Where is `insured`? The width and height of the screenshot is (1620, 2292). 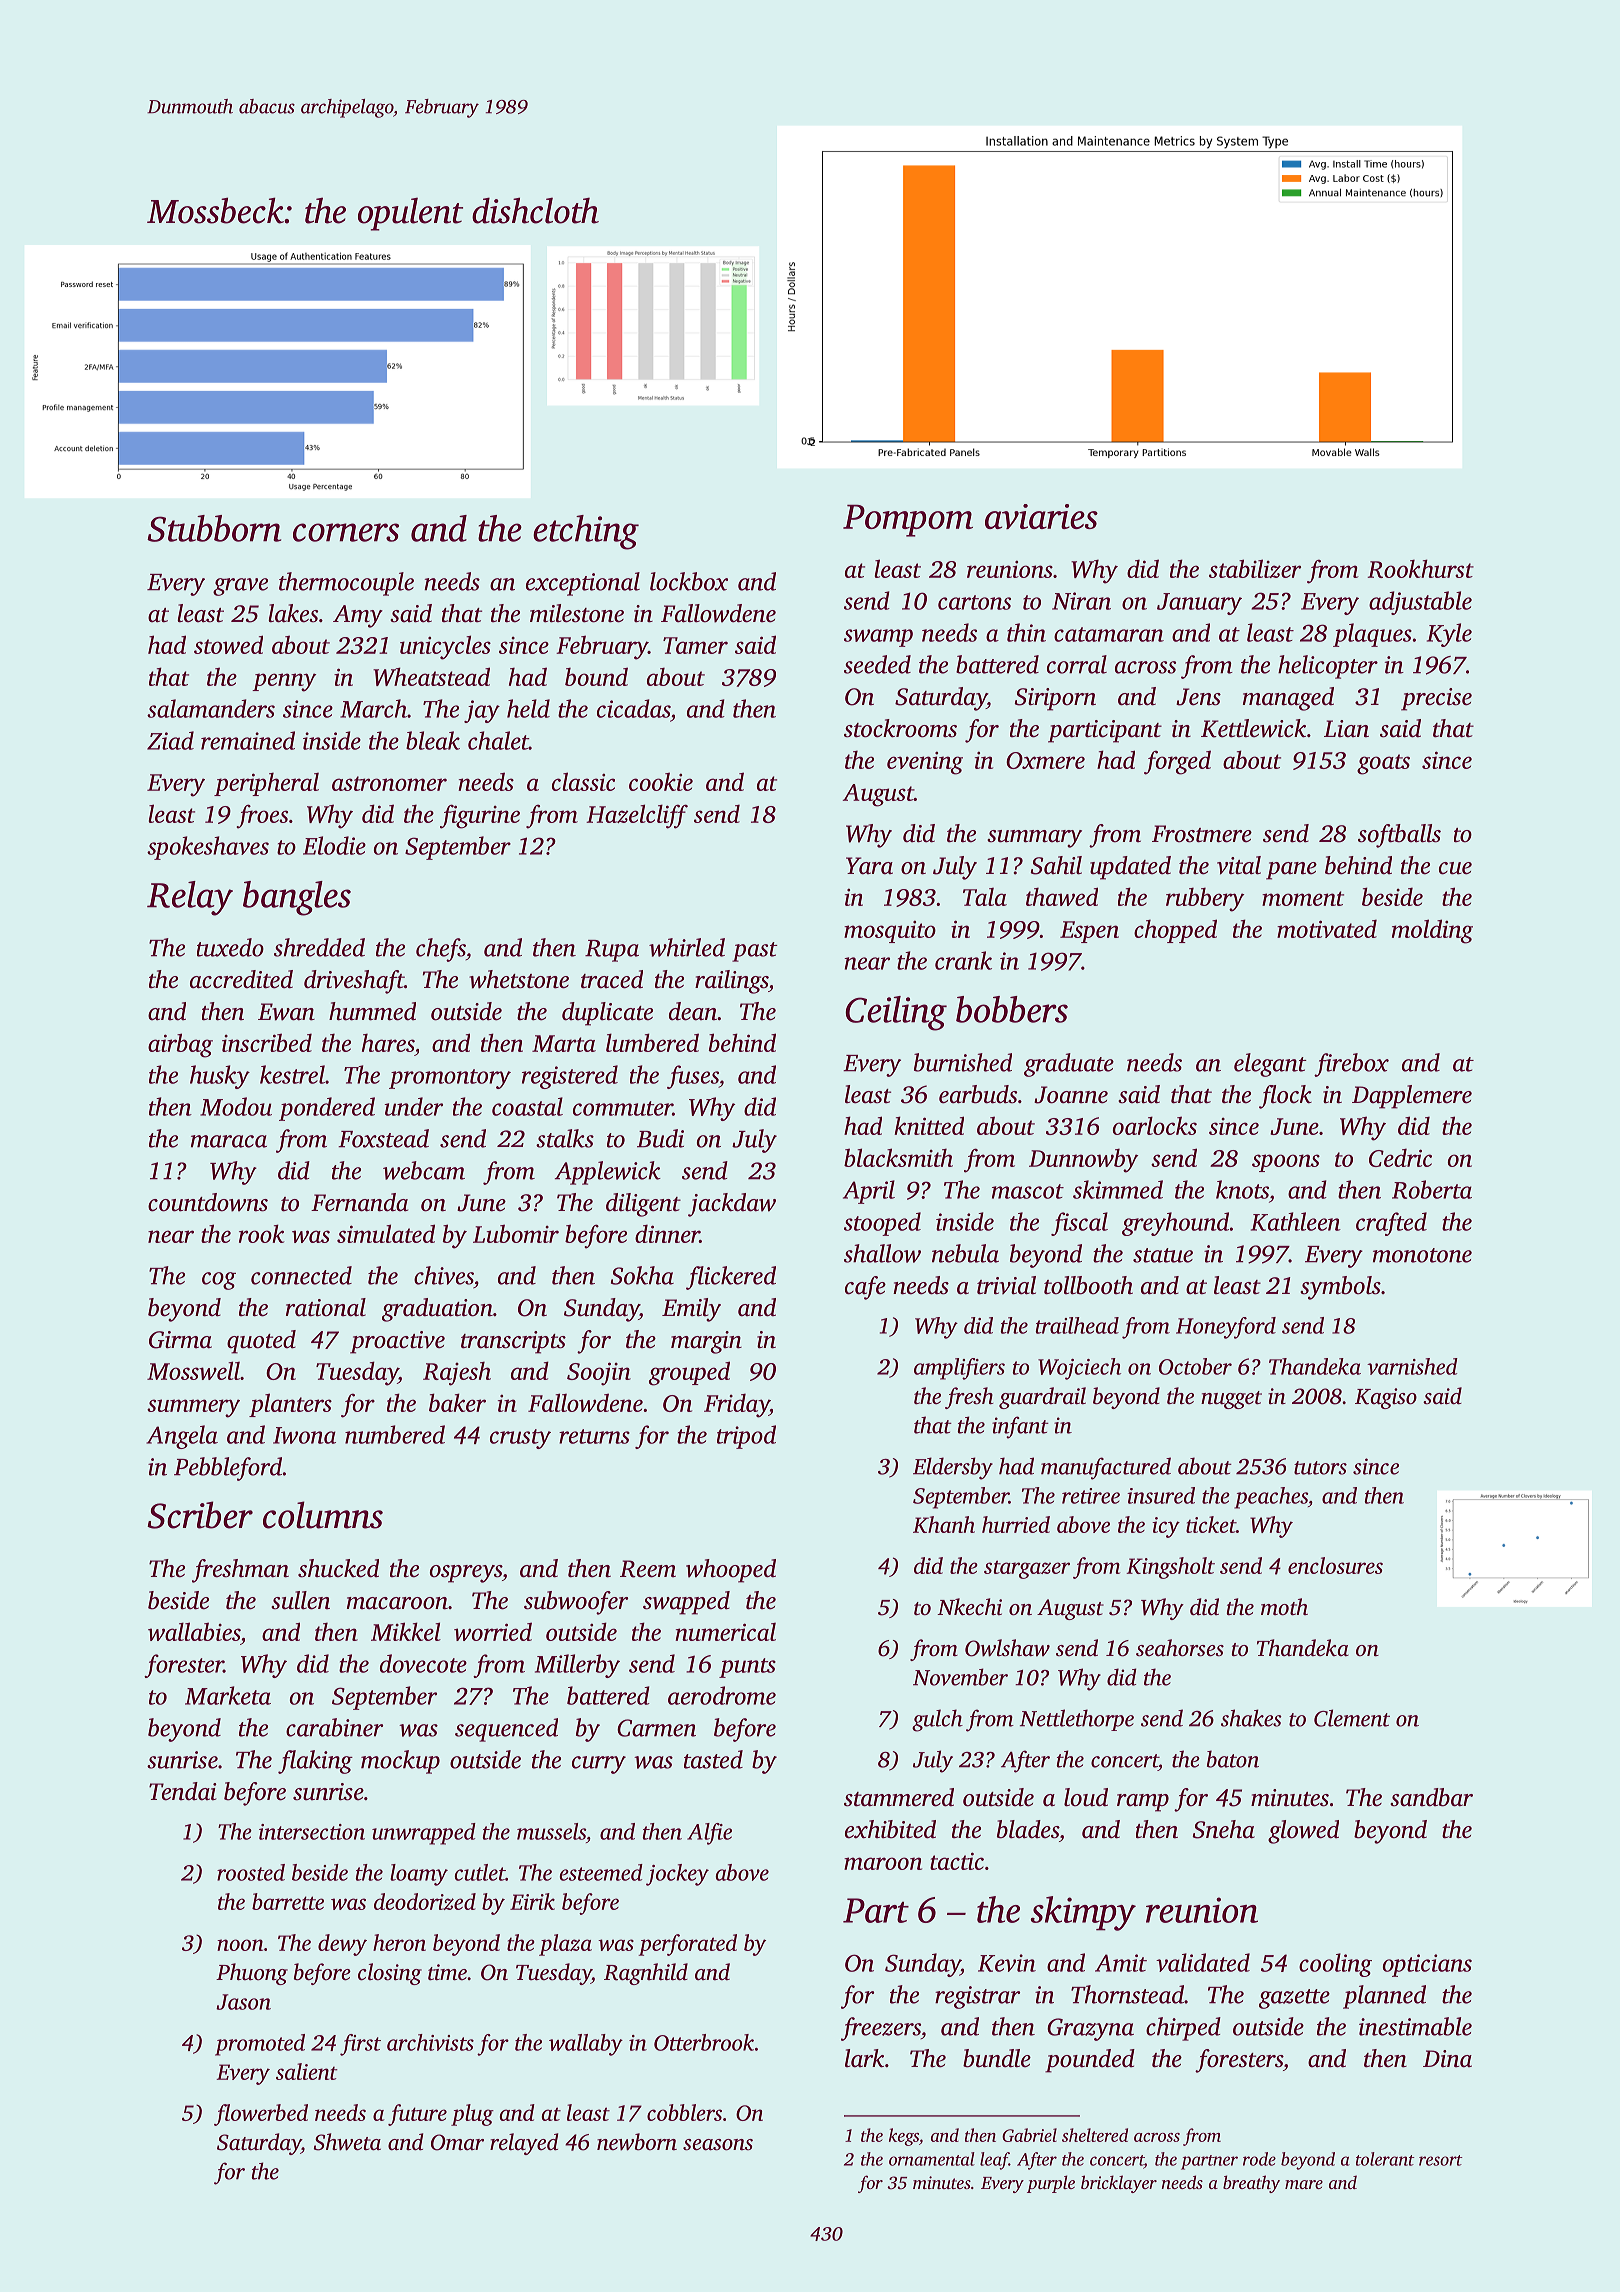 insured is located at coordinates (1161, 1495).
